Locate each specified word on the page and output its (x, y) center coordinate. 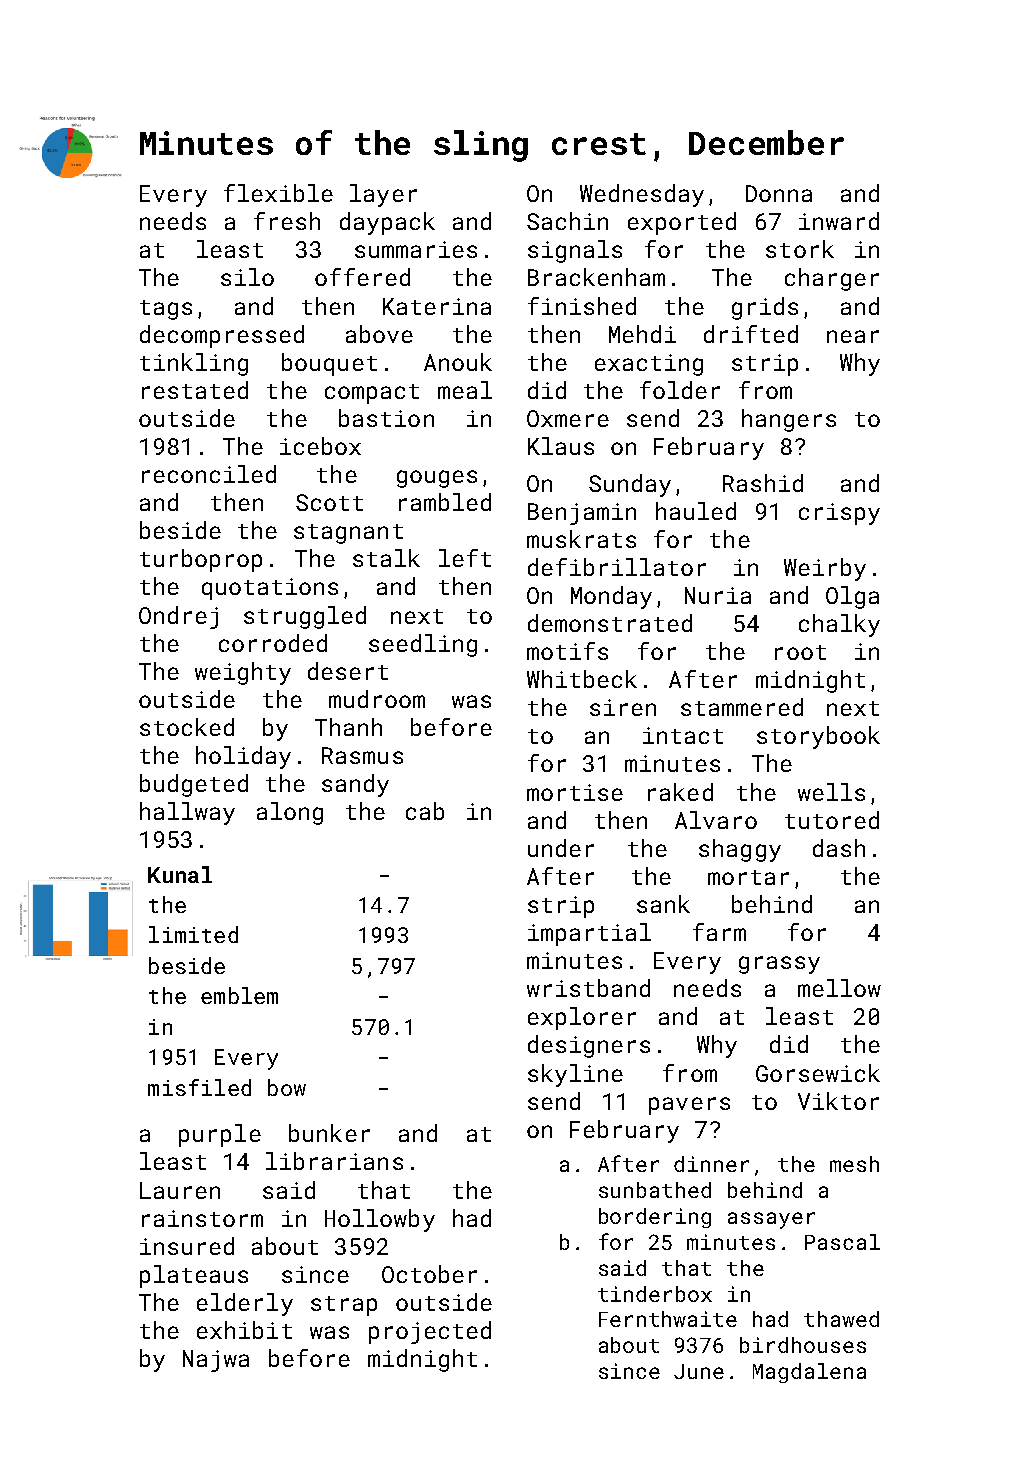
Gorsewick (818, 1073)
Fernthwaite (668, 1319)
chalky (839, 625)
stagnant (348, 534)
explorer (582, 1018)
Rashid (763, 483)
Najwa (216, 1361)
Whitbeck (582, 679)
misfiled (199, 1087)
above (379, 334)
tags (166, 310)
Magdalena (809, 1373)
